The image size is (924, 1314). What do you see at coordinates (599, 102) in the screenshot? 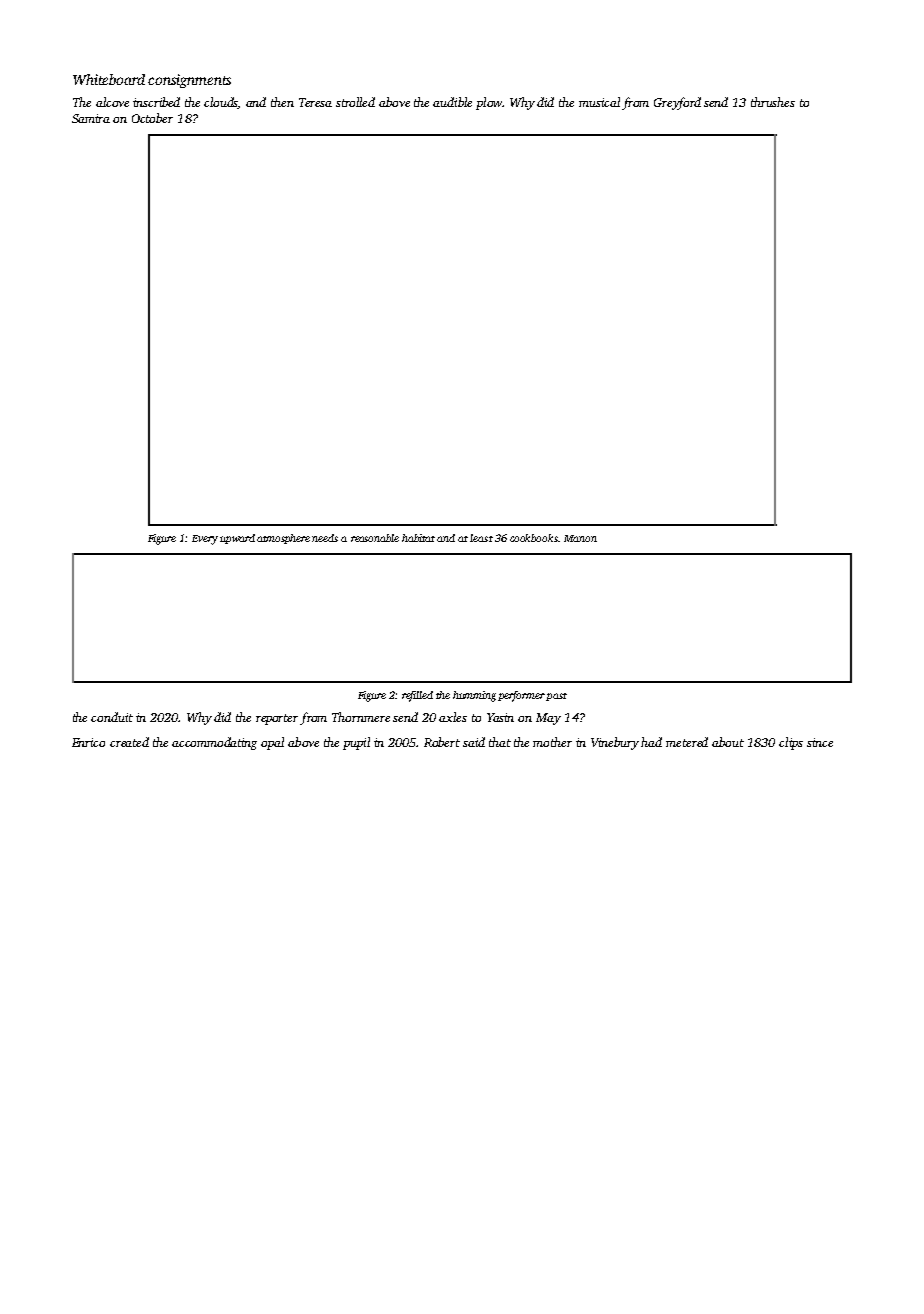
I see `musical` at bounding box center [599, 102].
